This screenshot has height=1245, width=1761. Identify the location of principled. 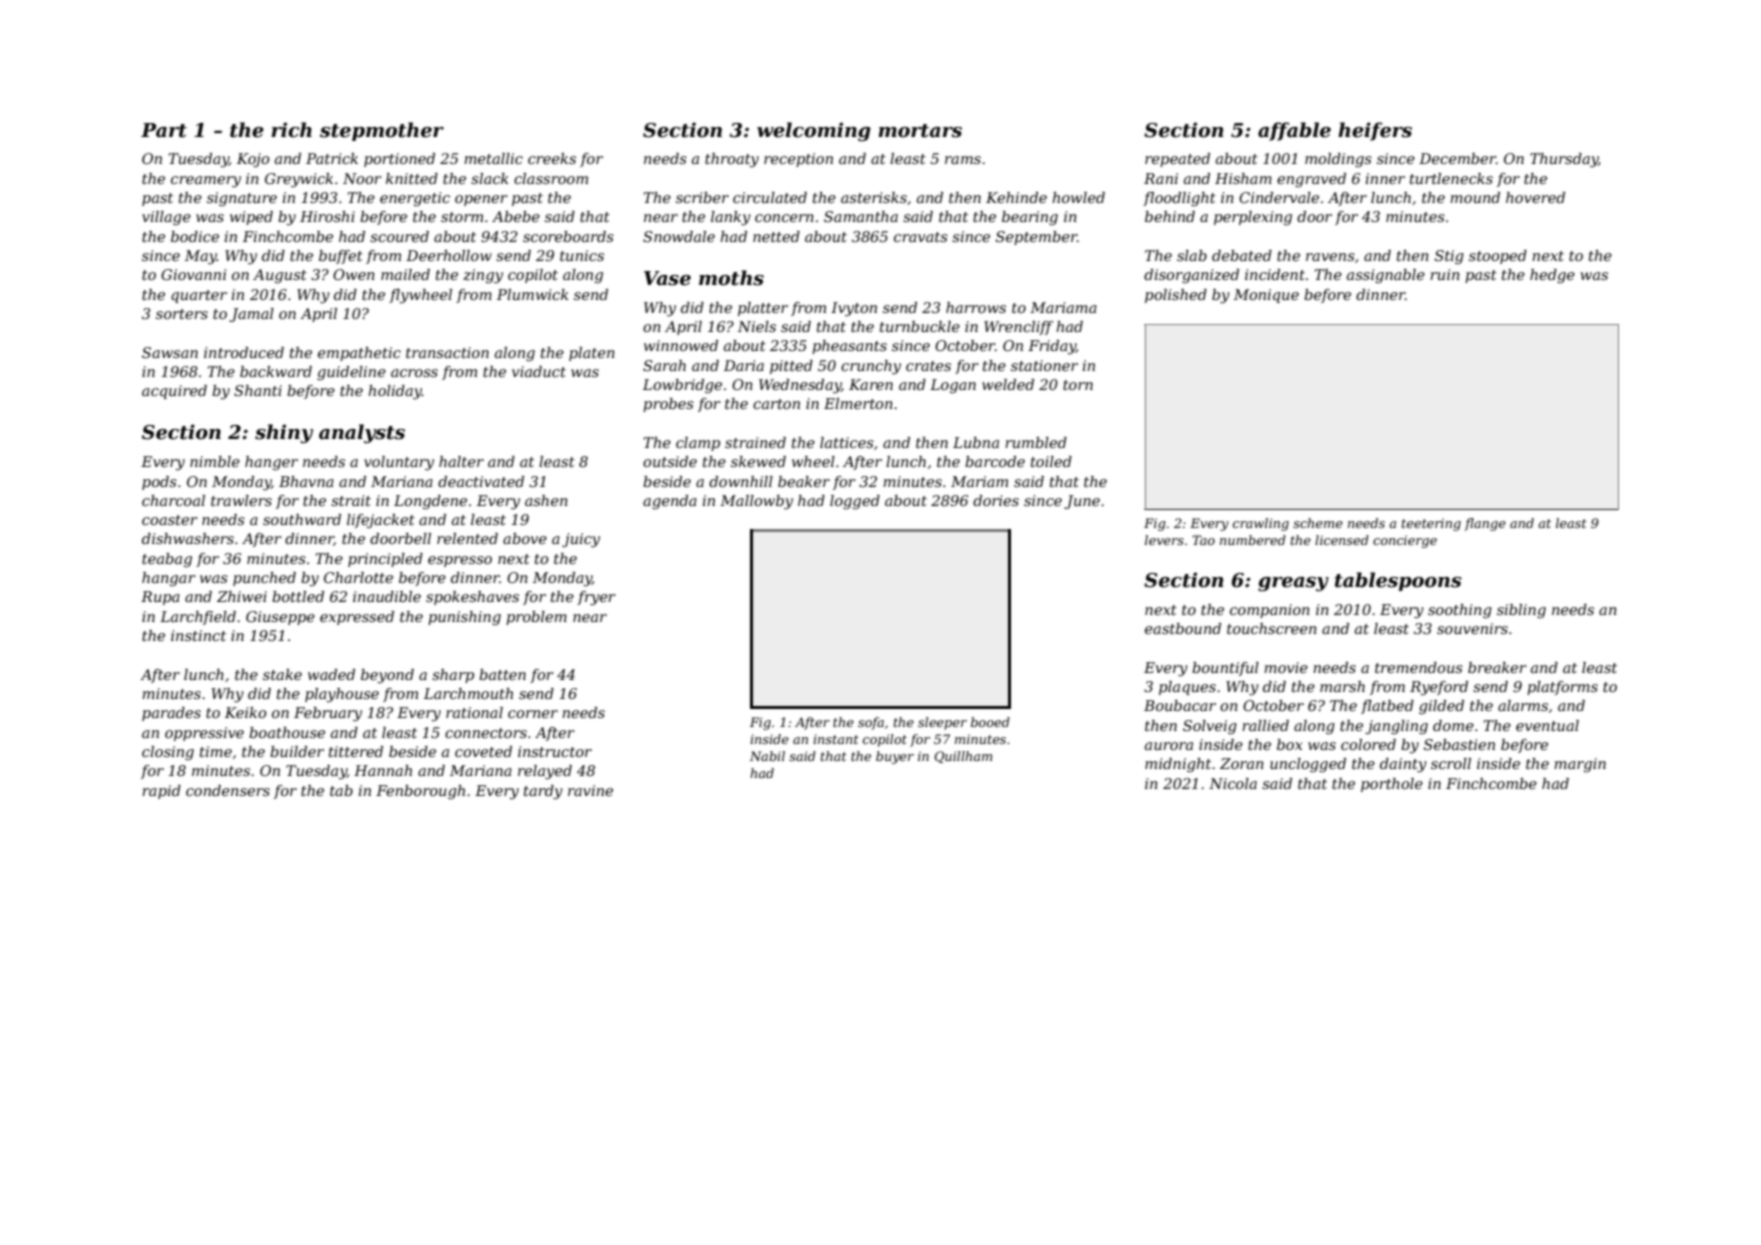
(385, 560).
